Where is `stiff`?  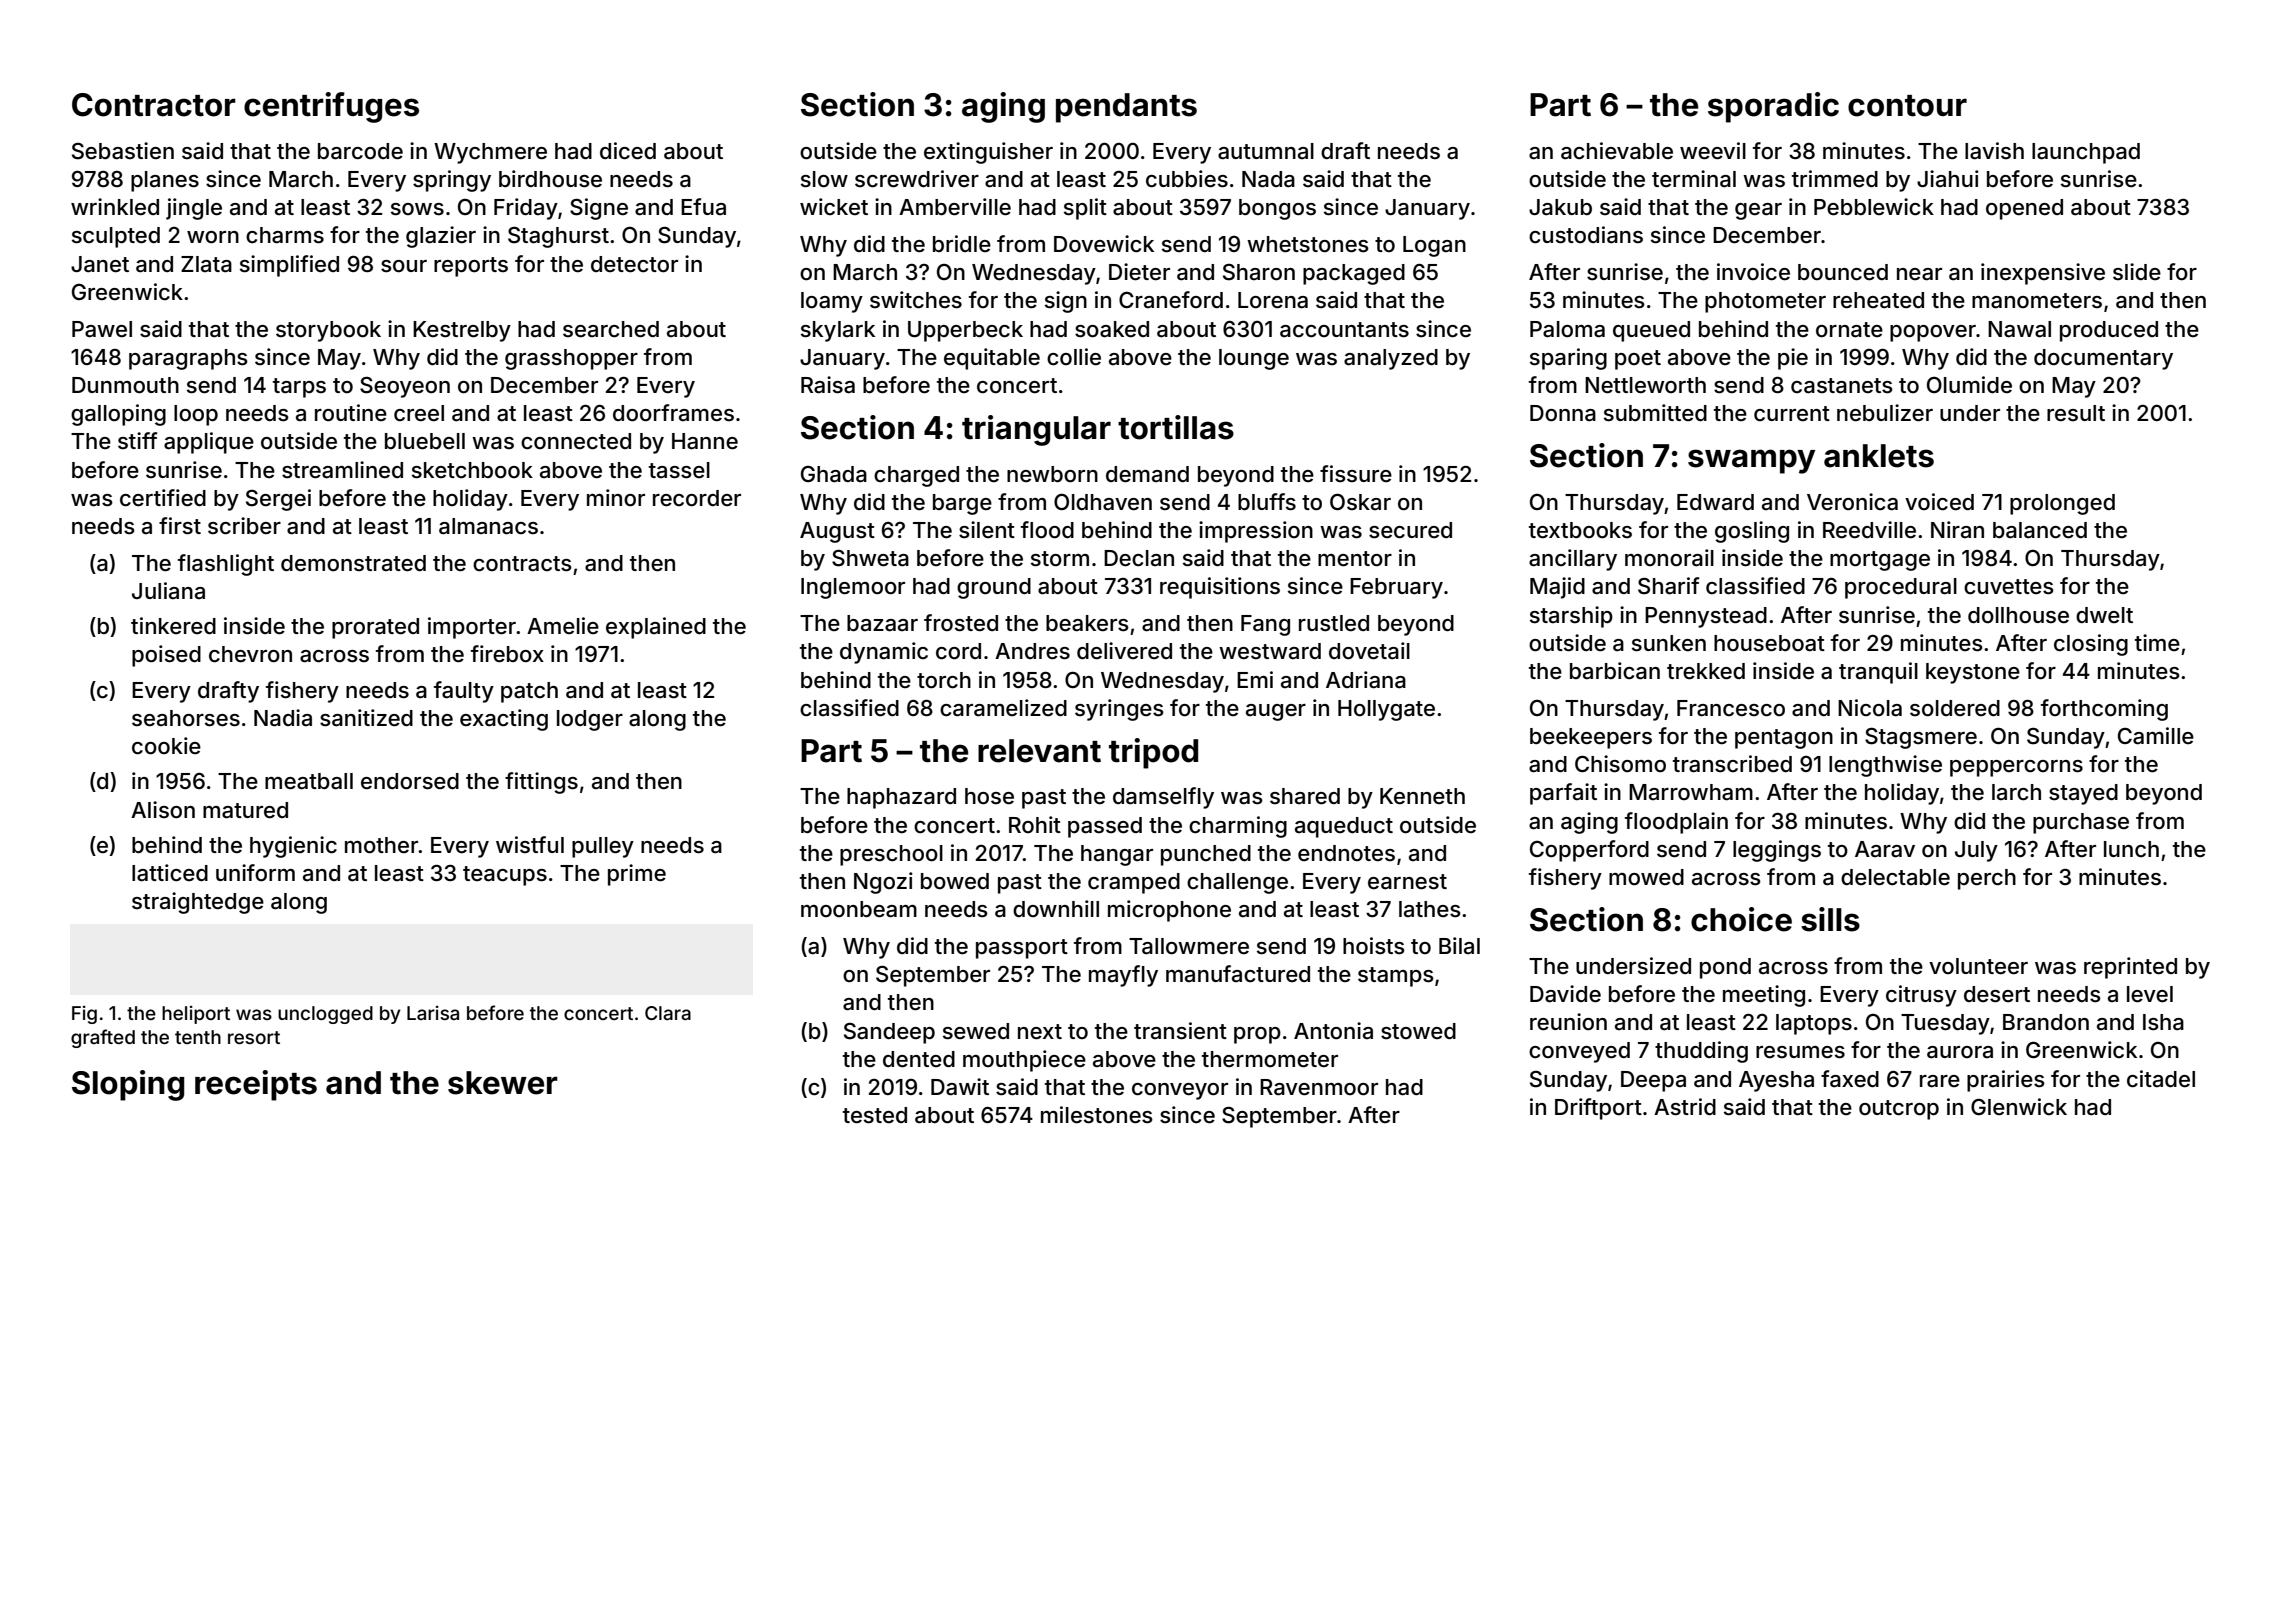
stiff is located at coordinates (137, 440).
